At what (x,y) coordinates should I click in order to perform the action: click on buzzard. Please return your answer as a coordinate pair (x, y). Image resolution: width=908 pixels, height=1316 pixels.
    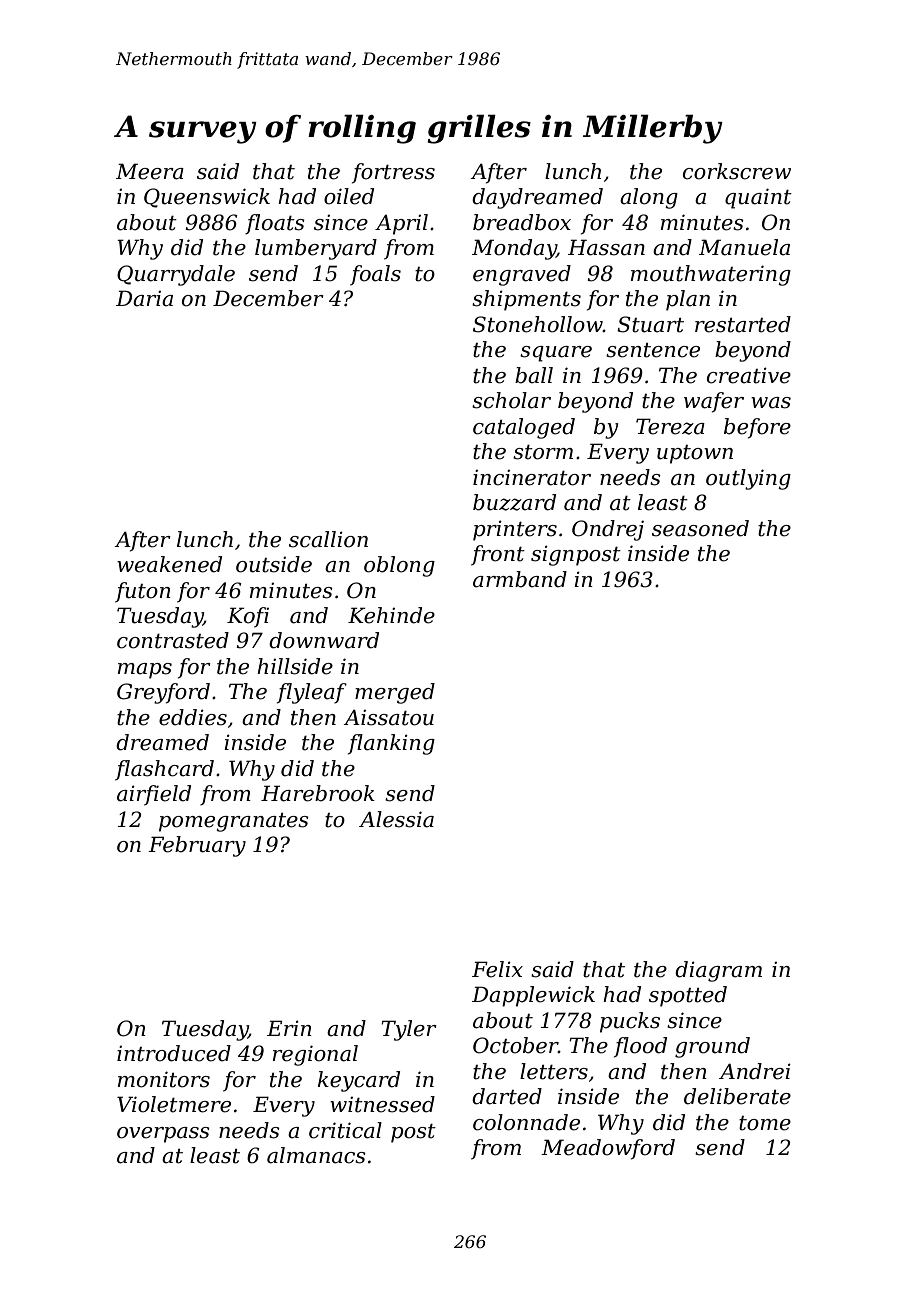
    Looking at the image, I should click on (514, 502).
